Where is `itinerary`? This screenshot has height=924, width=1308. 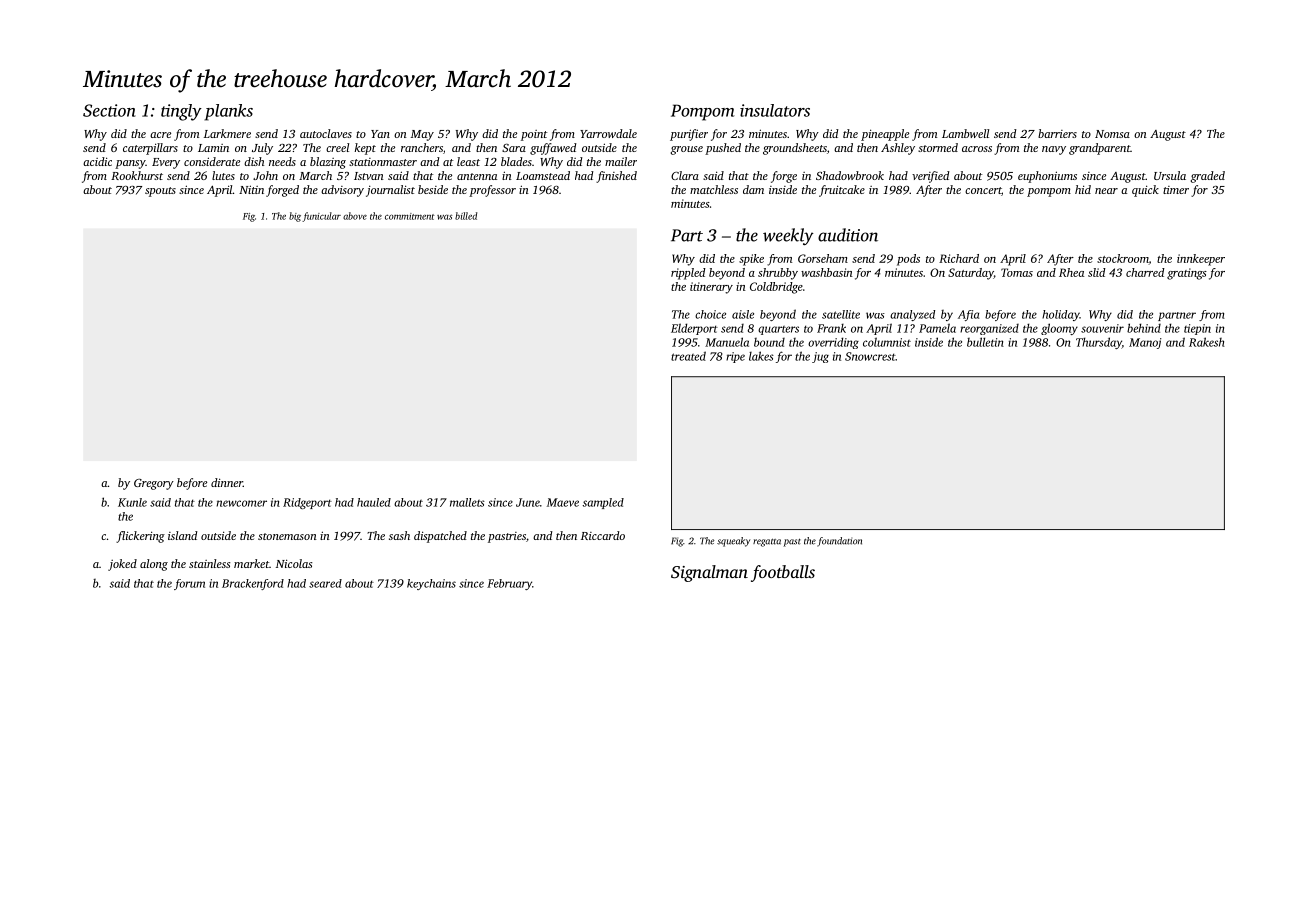 itinerary is located at coordinates (711, 288).
